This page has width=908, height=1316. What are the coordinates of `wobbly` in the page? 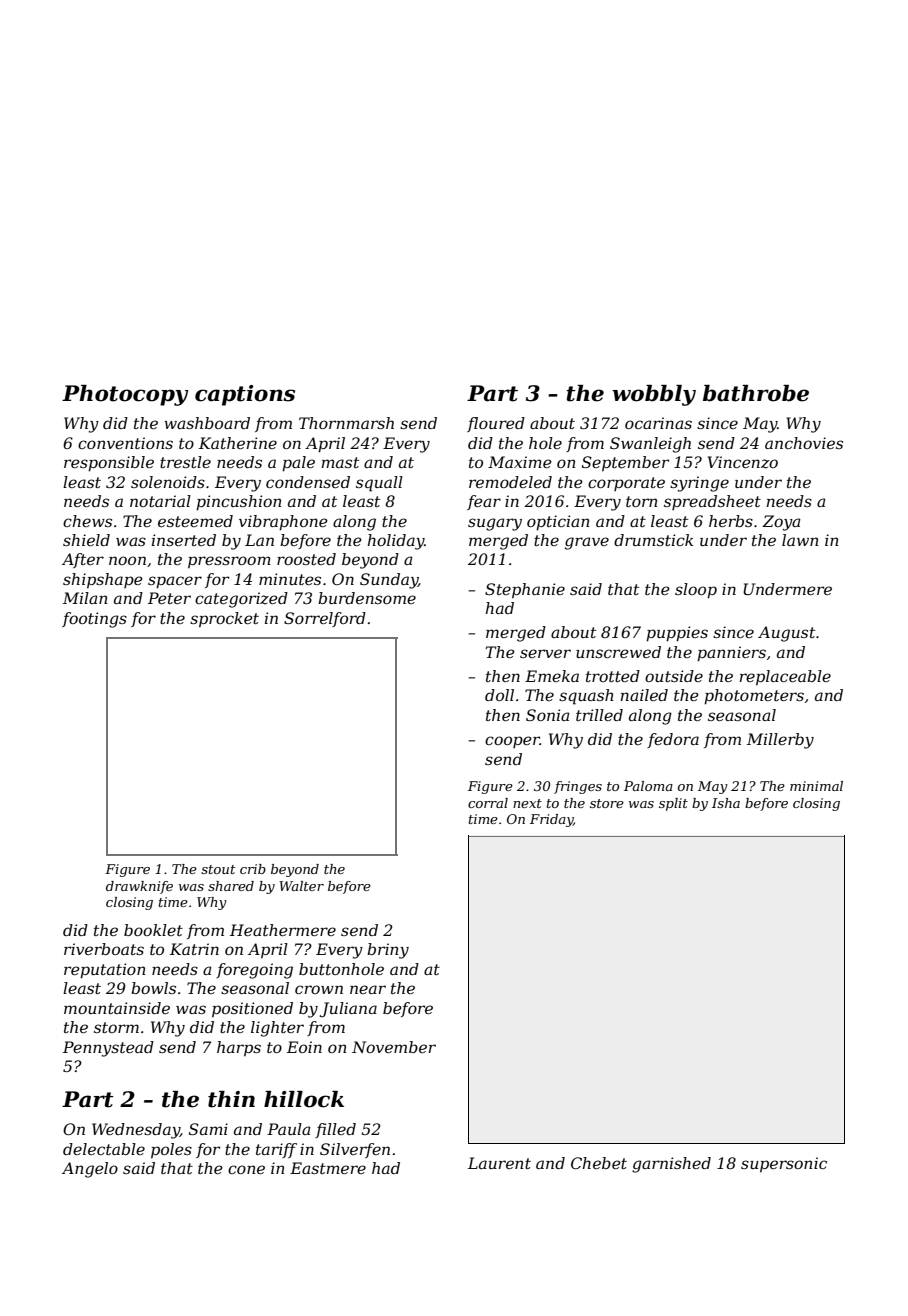 It's located at (654, 395).
